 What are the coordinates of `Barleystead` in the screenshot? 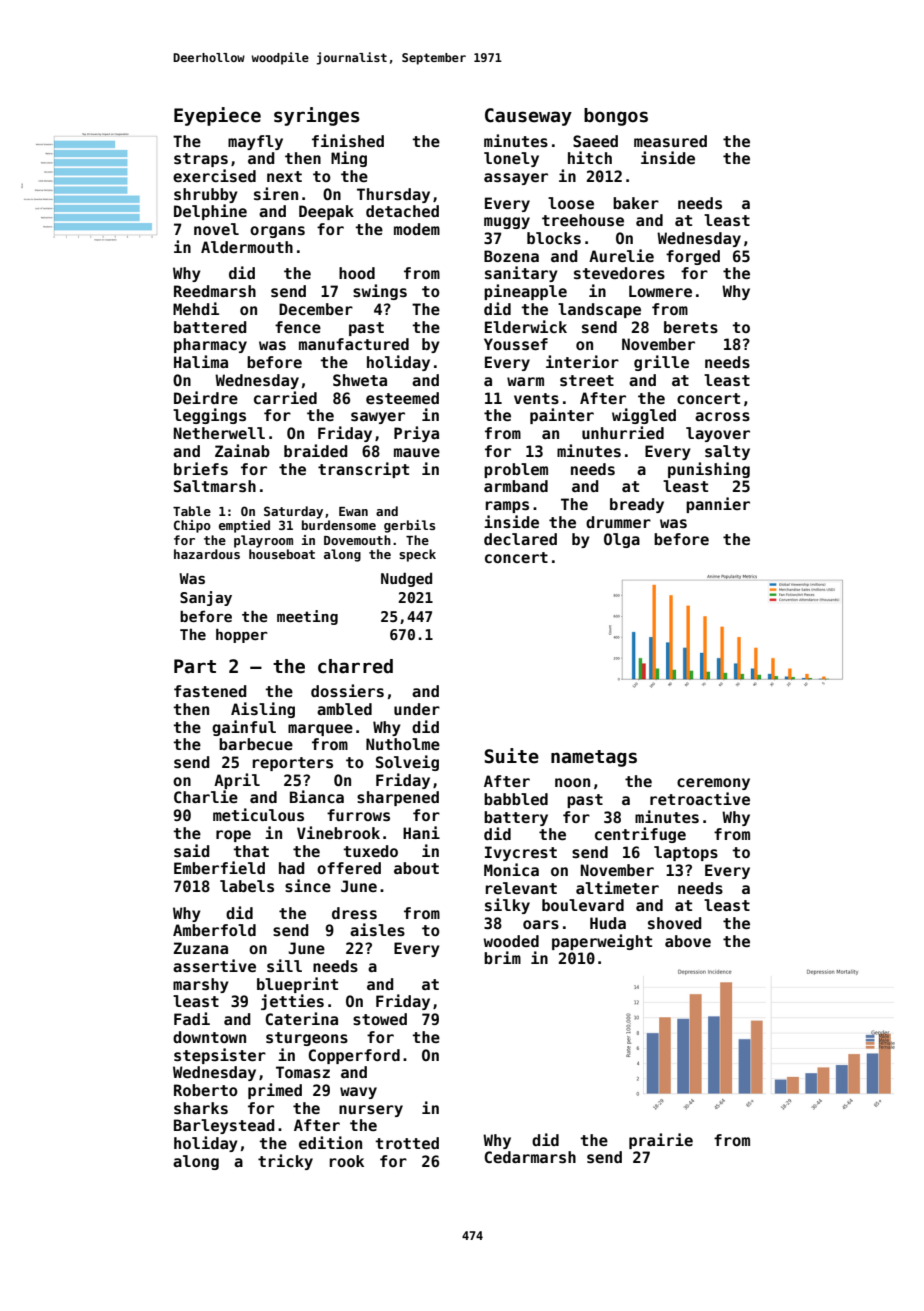 It's located at (224, 1126).
